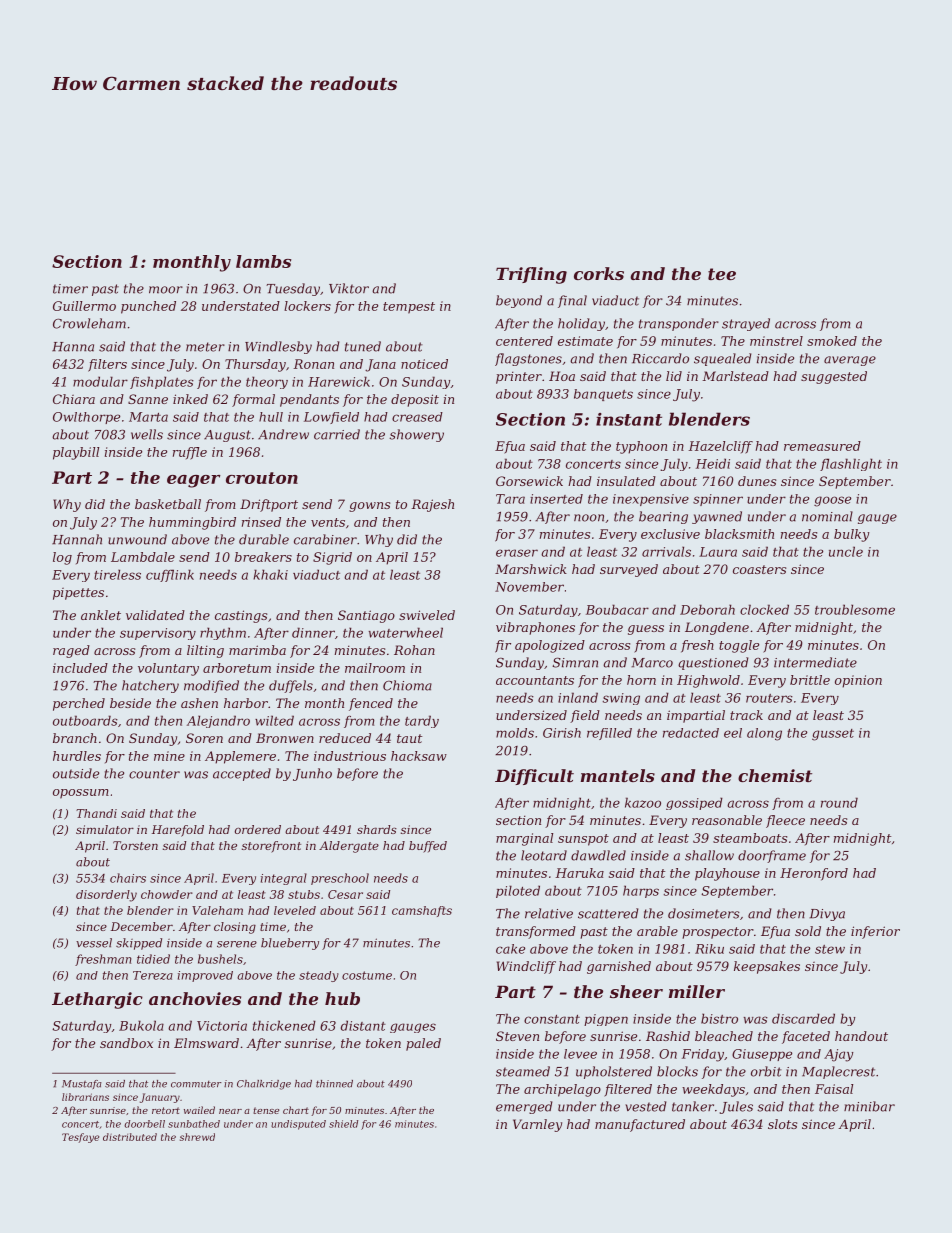  What do you see at coordinates (549, 913) in the image?
I see `relative` at bounding box center [549, 913].
